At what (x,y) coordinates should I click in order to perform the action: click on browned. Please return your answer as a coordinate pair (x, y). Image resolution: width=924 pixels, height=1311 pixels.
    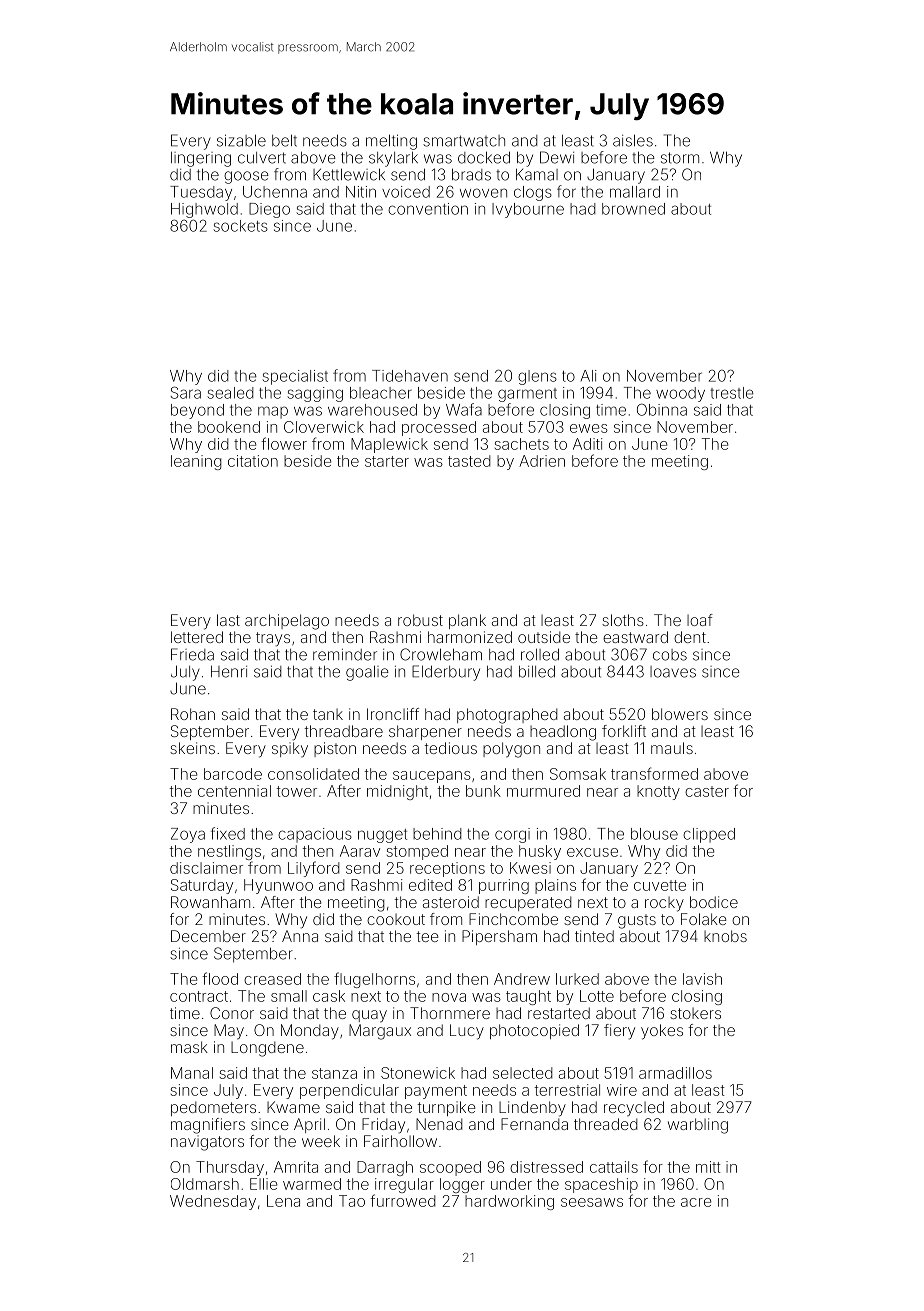
    Looking at the image, I should click on (633, 209).
